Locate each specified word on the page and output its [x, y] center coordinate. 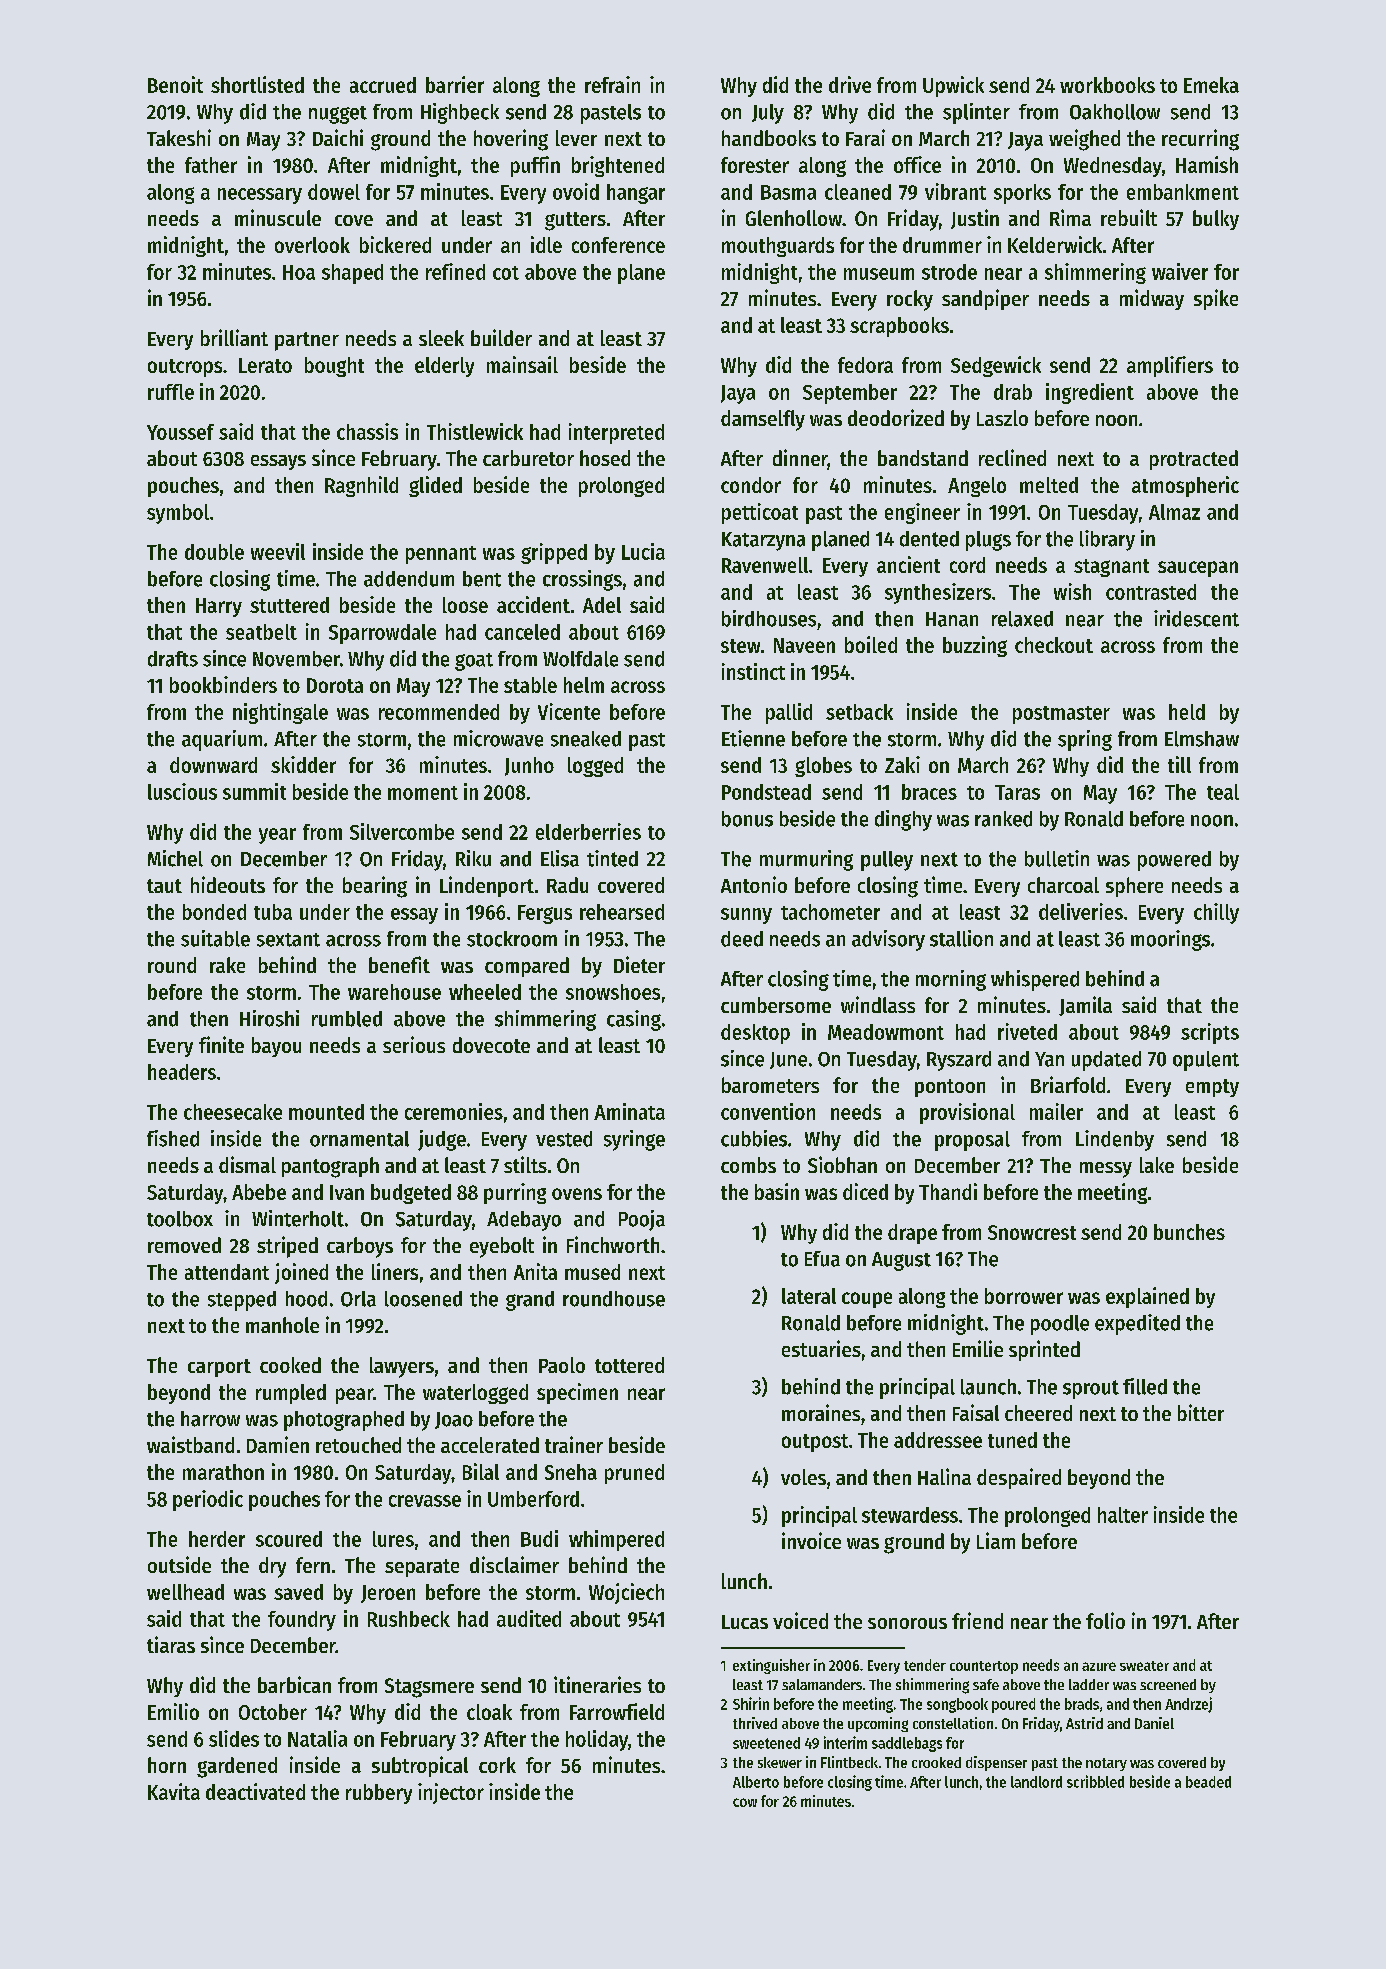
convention [768, 1111]
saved [298, 1592]
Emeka [1211, 85]
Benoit [175, 84]
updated [1106, 1061]
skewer [780, 1762]
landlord [1036, 1782]
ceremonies [454, 1111]
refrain [612, 84]
